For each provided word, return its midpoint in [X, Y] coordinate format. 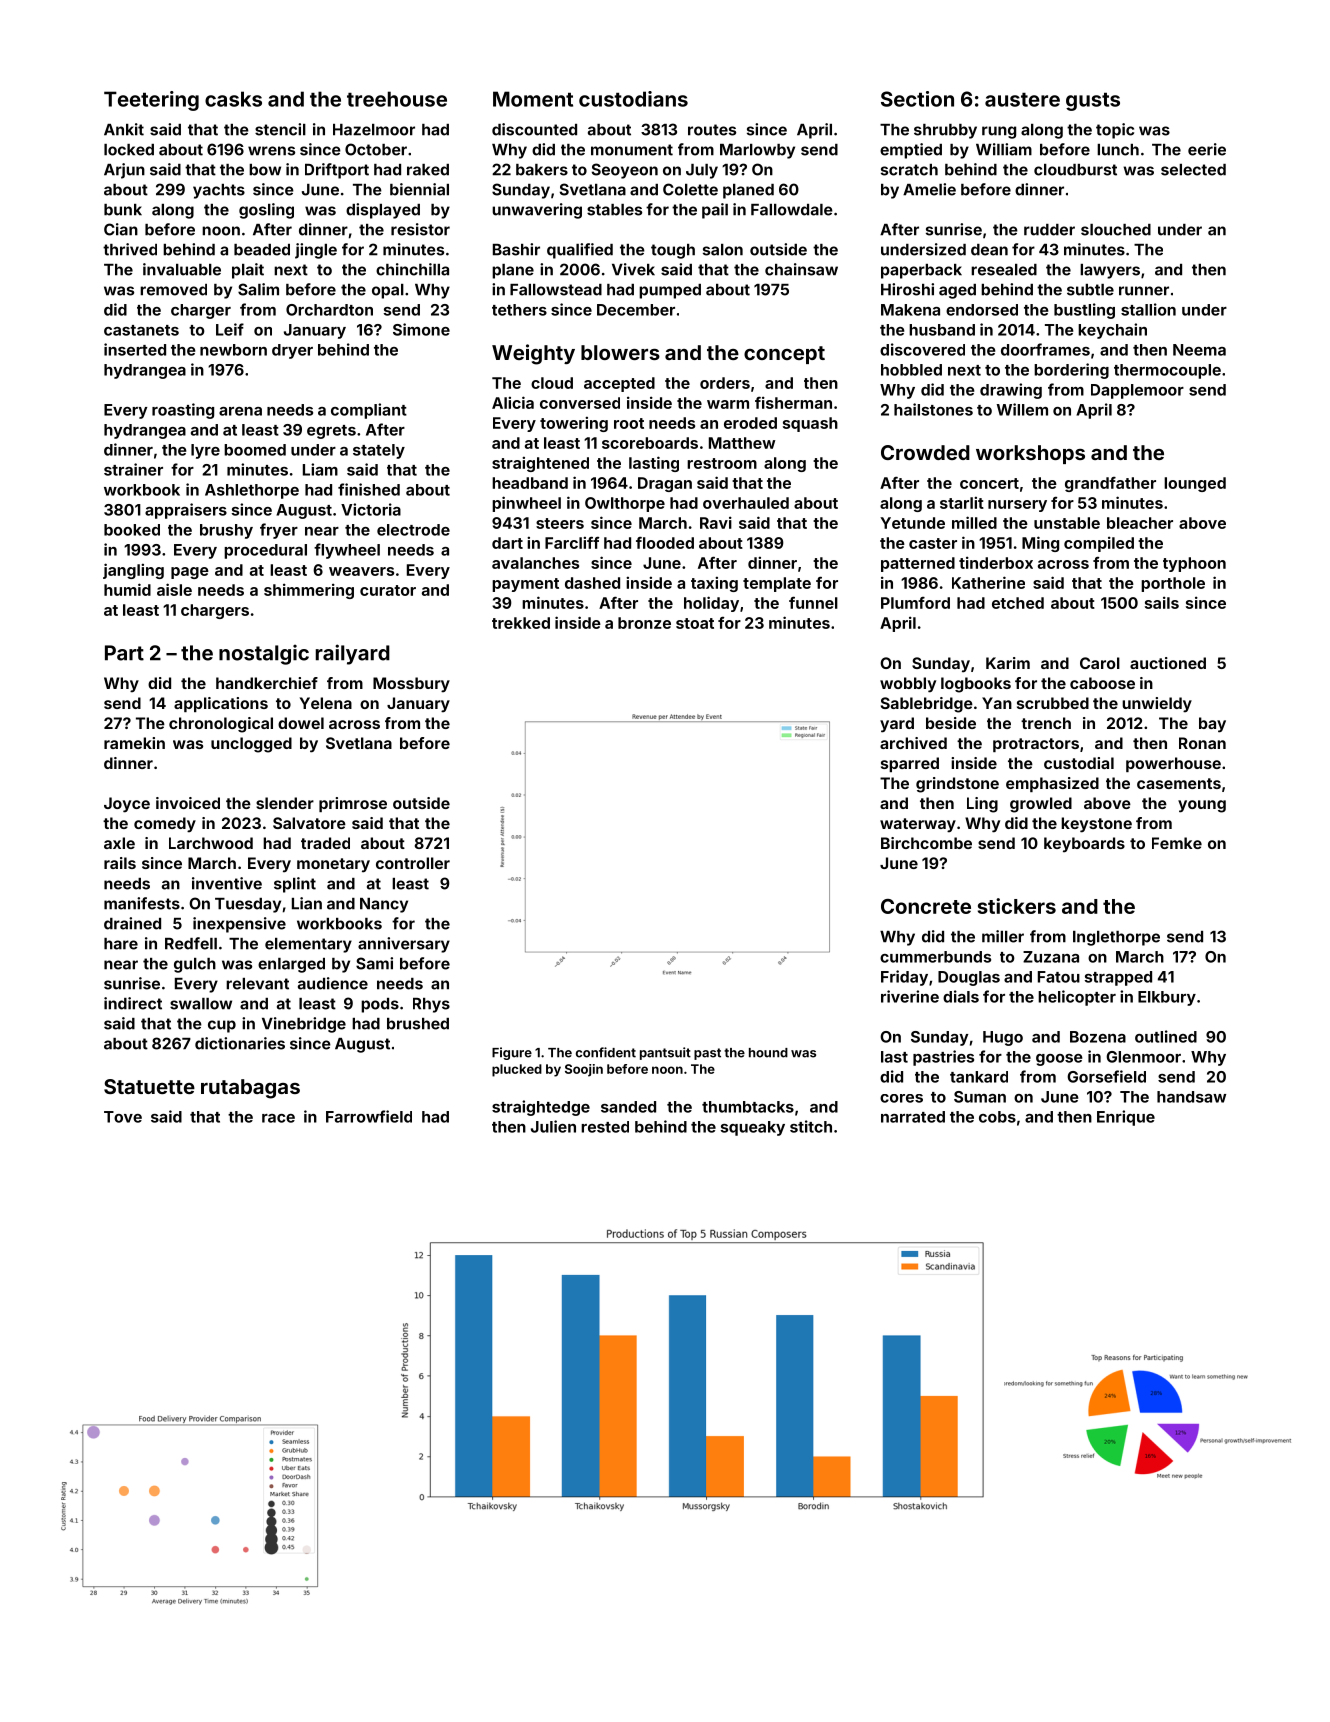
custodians [633, 99]
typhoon [1194, 564]
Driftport [337, 171]
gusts [1093, 102]
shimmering [309, 591]
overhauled [746, 503]
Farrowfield [369, 1116]
